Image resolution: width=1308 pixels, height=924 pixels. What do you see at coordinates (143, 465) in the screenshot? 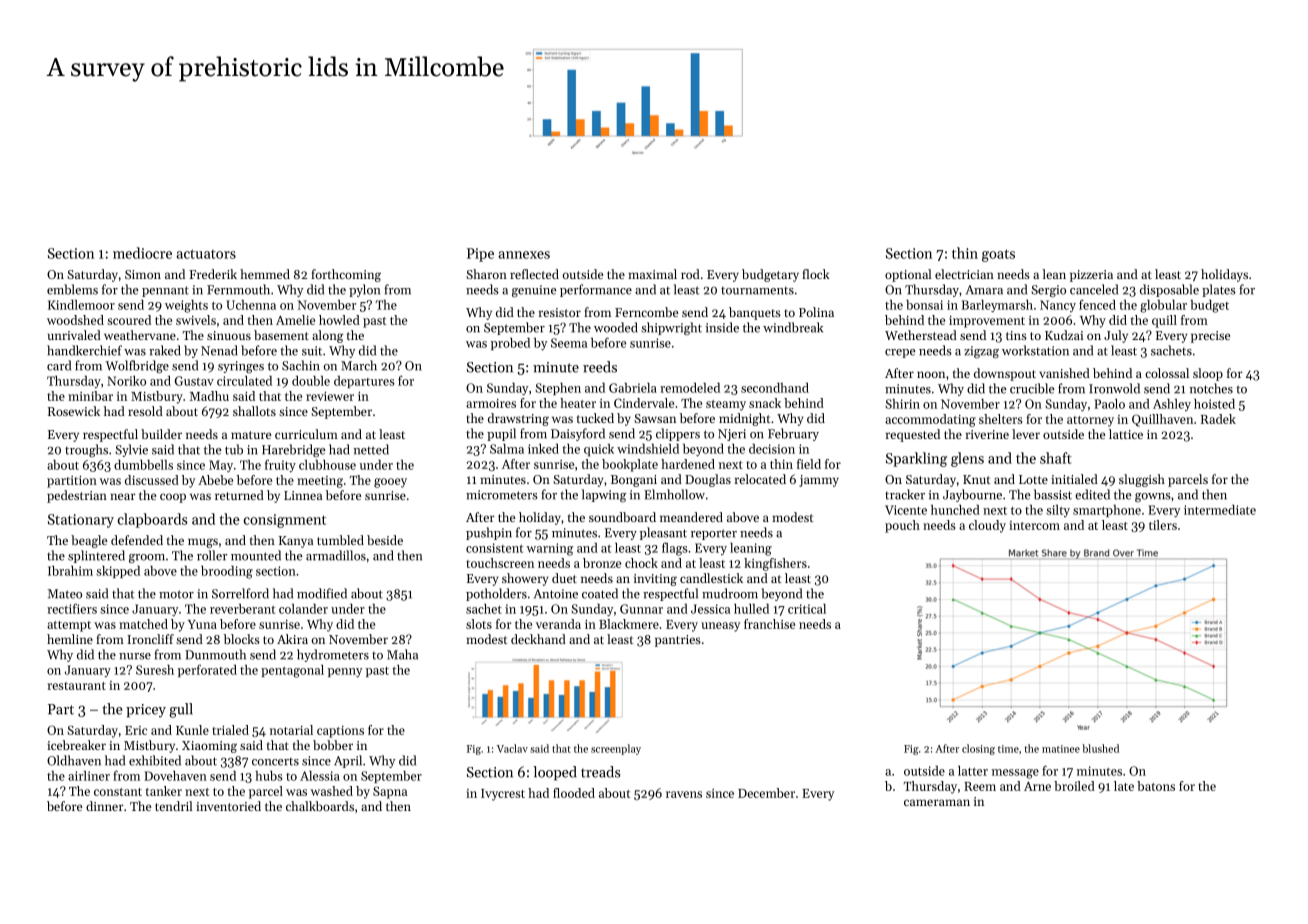
I see `dumbbells` at bounding box center [143, 465].
